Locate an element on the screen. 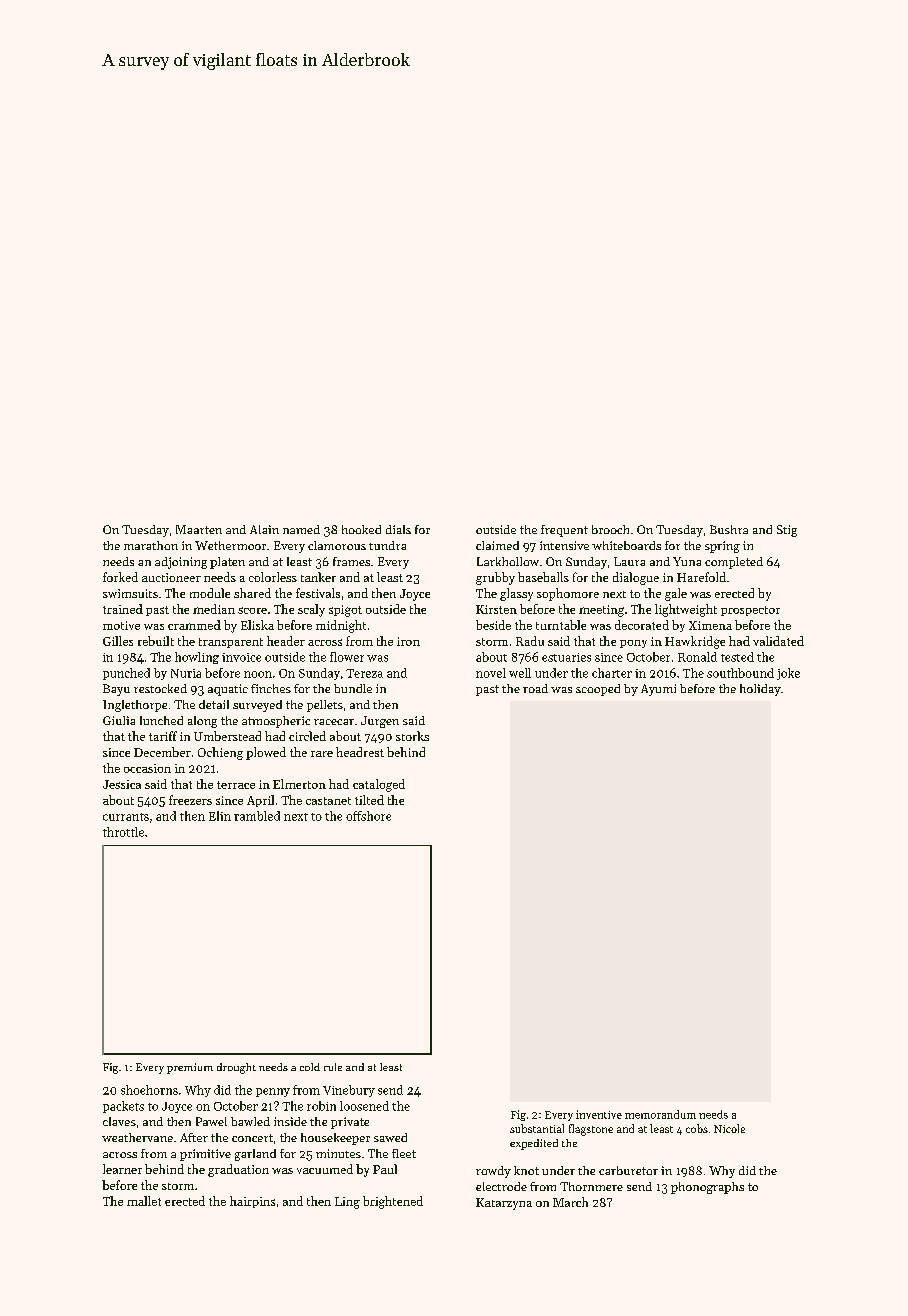 The image size is (908, 1316). Ronald is located at coordinates (697, 657).
